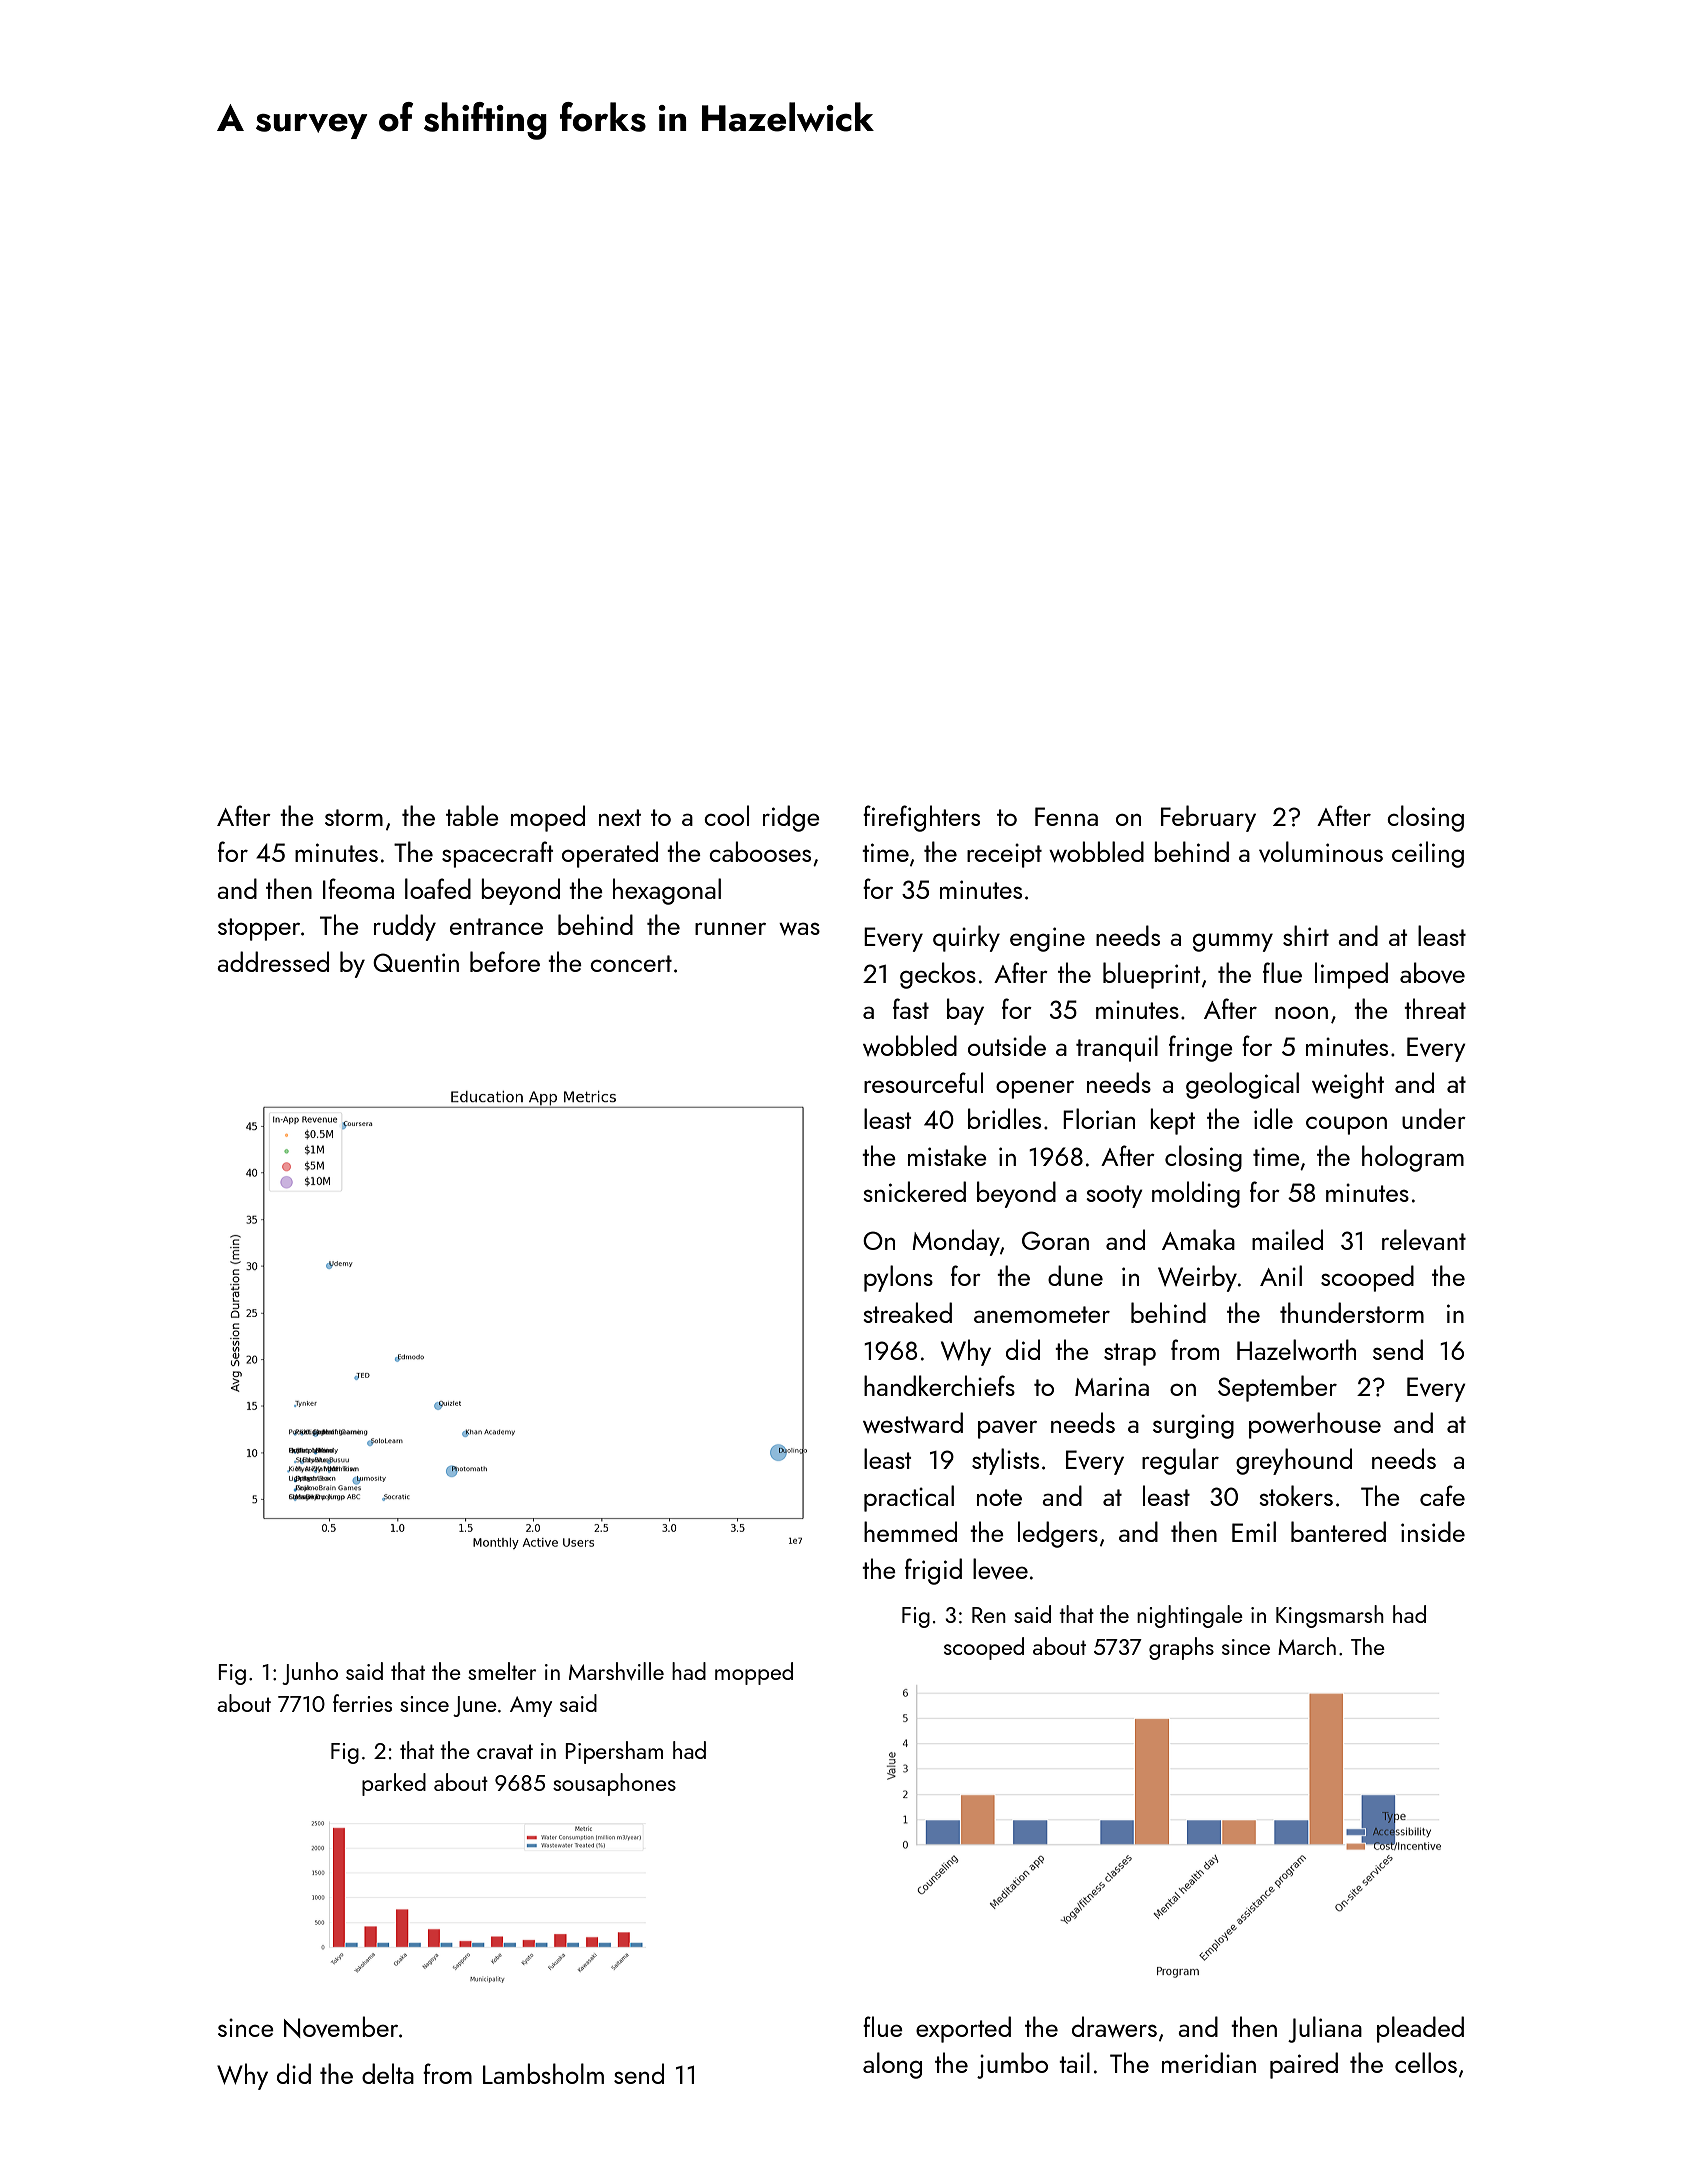  I want to click on Junho, so click(310, 1673).
